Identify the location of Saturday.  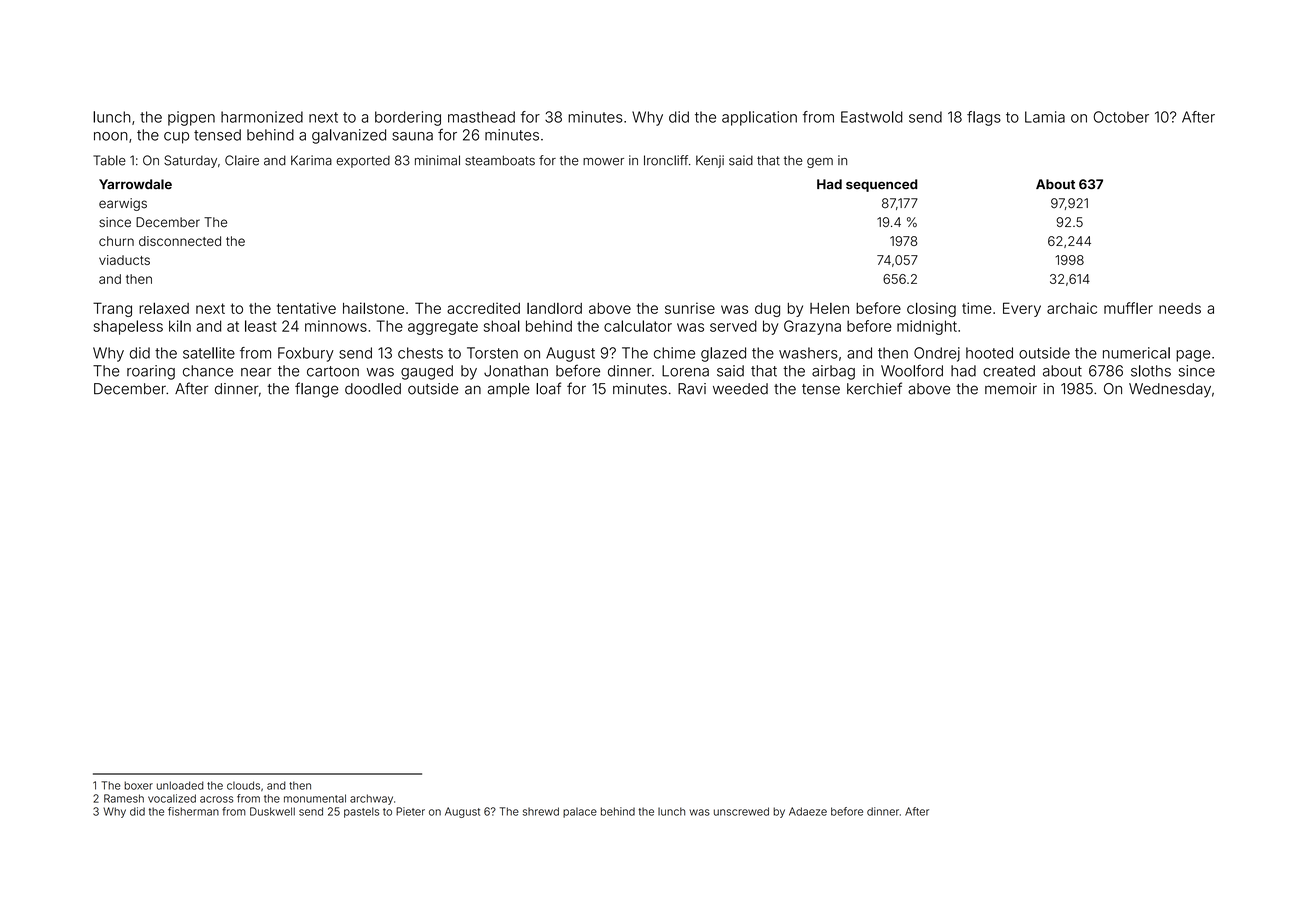
(190, 161).
